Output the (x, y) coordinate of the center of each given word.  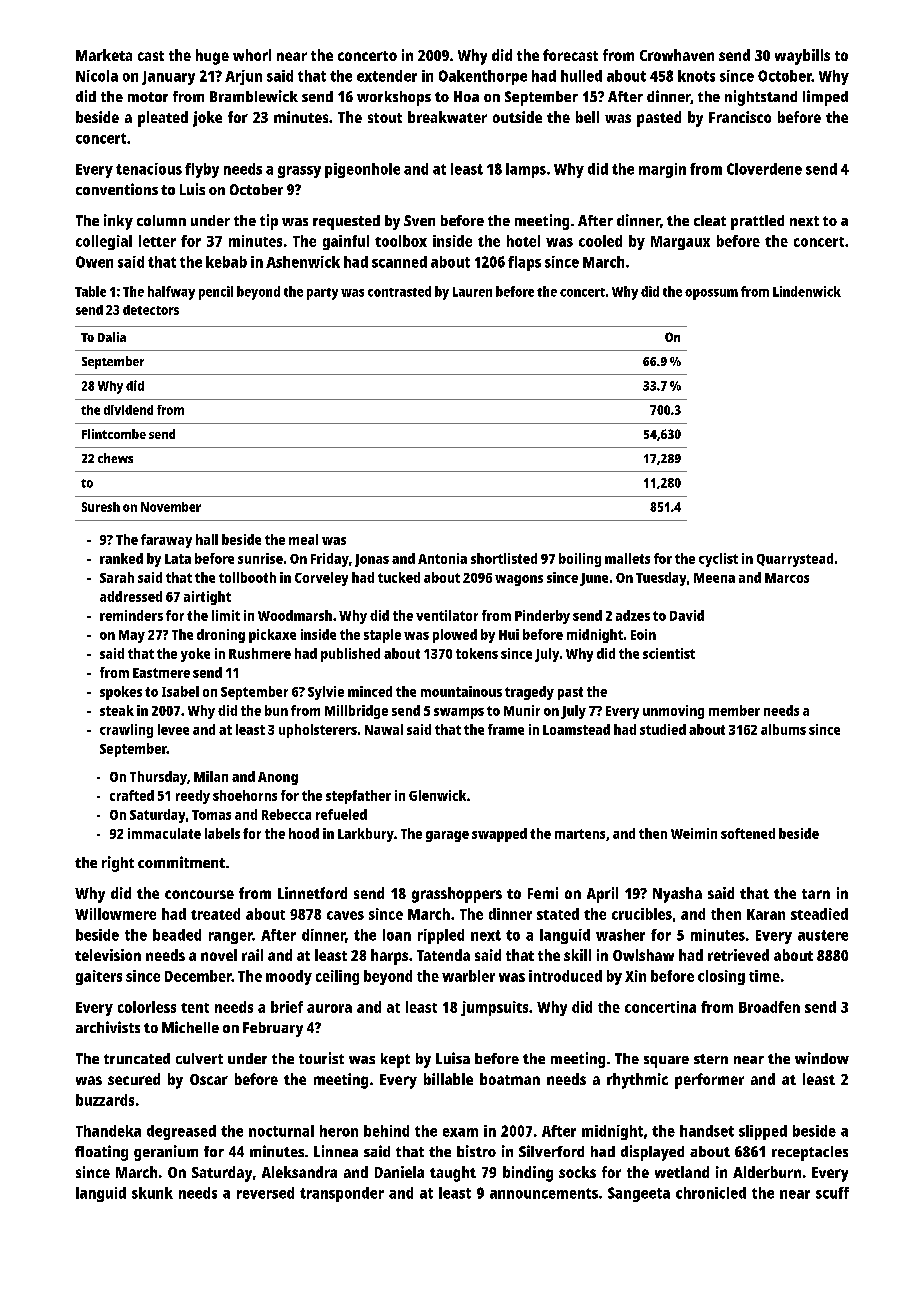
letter (157, 241)
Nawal (384, 729)
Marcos (787, 578)
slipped (763, 1132)
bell (587, 117)
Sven (419, 220)
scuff (832, 1193)
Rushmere (260, 653)
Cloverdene (764, 169)
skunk (152, 1193)
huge (212, 57)
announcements (544, 1193)
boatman (510, 1079)
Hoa (466, 96)
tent (195, 1008)
